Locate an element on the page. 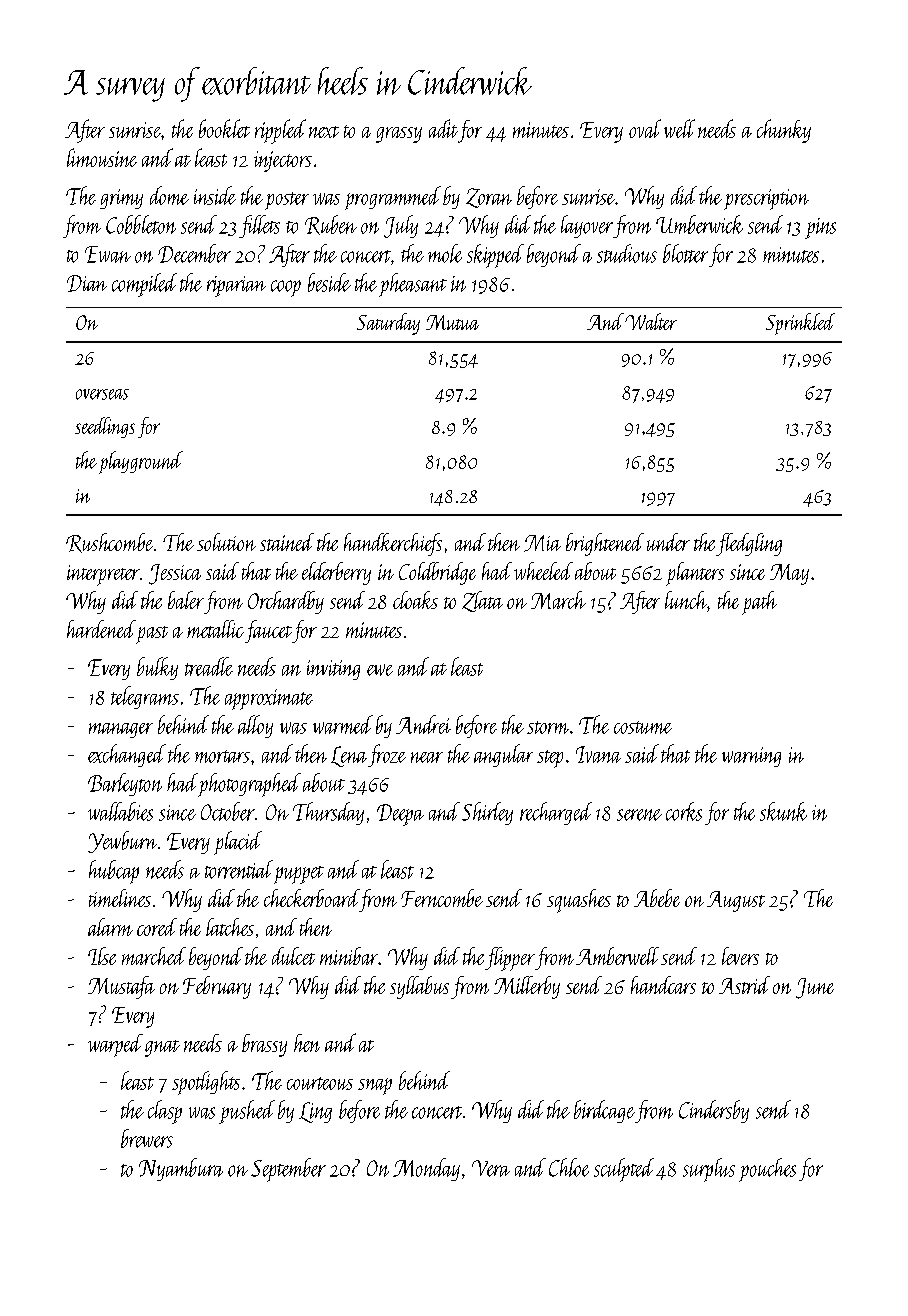  angular is located at coordinates (503, 755).
